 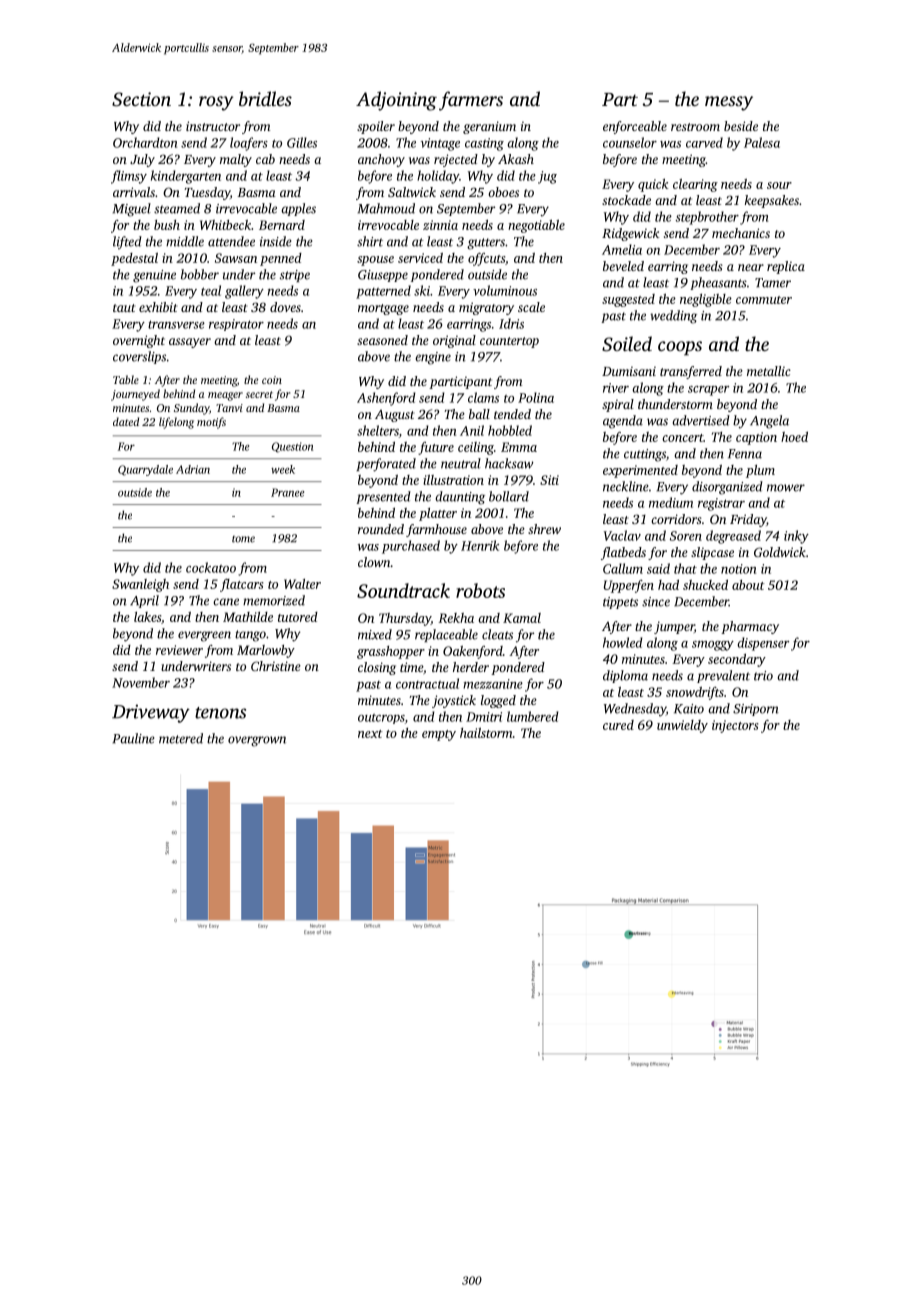 What do you see at coordinates (257, 741) in the document?
I see `overgrown` at bounding box center [257, 741].
